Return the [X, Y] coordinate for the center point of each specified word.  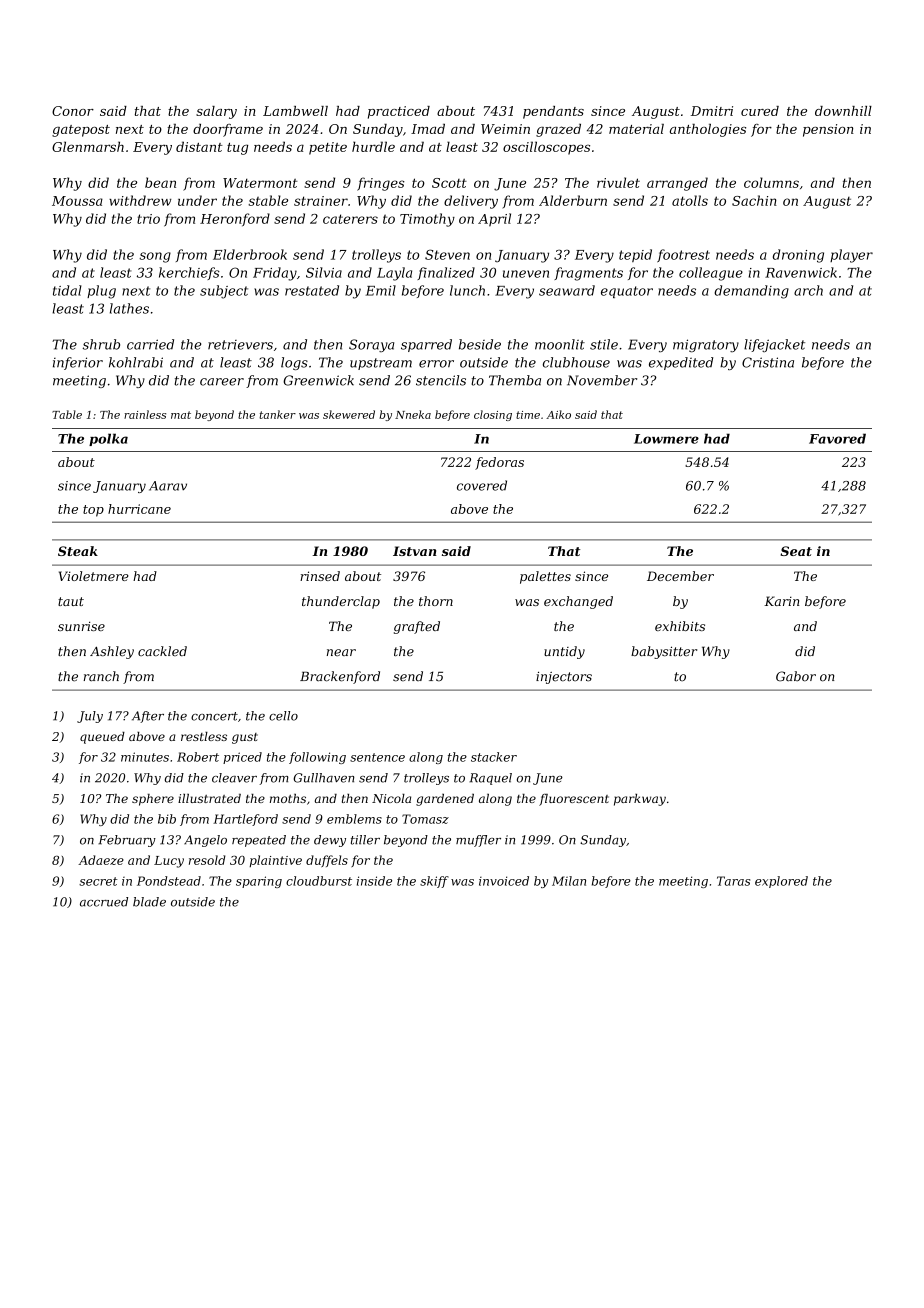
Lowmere [666, 439]
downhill [843, 111]
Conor [73, 111]
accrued [104, 902]
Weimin [505, 129]
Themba [515, 380]
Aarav [168, 486]
